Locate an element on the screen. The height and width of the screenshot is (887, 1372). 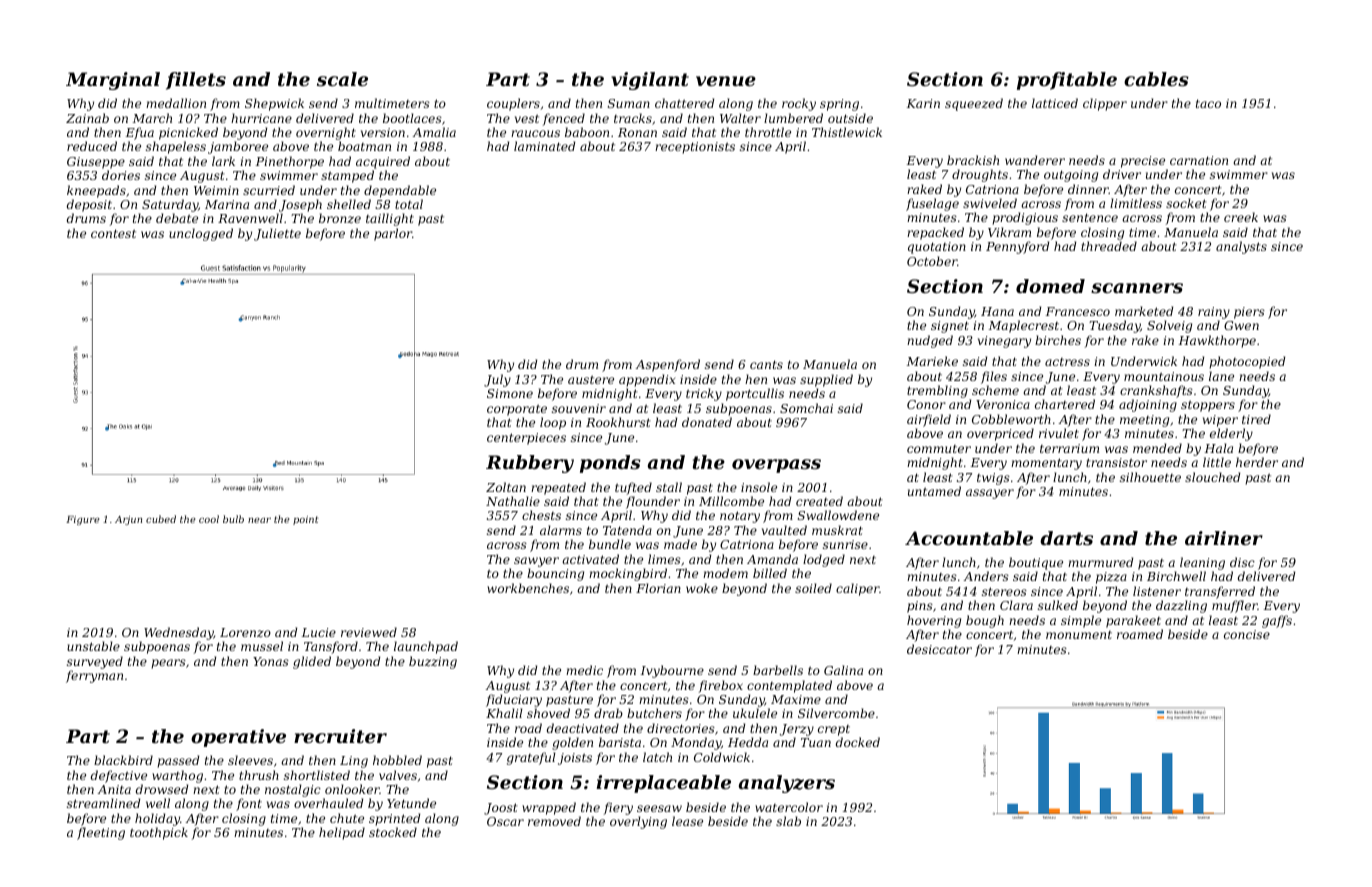
vigilant is located at coordinates (650, 81).
